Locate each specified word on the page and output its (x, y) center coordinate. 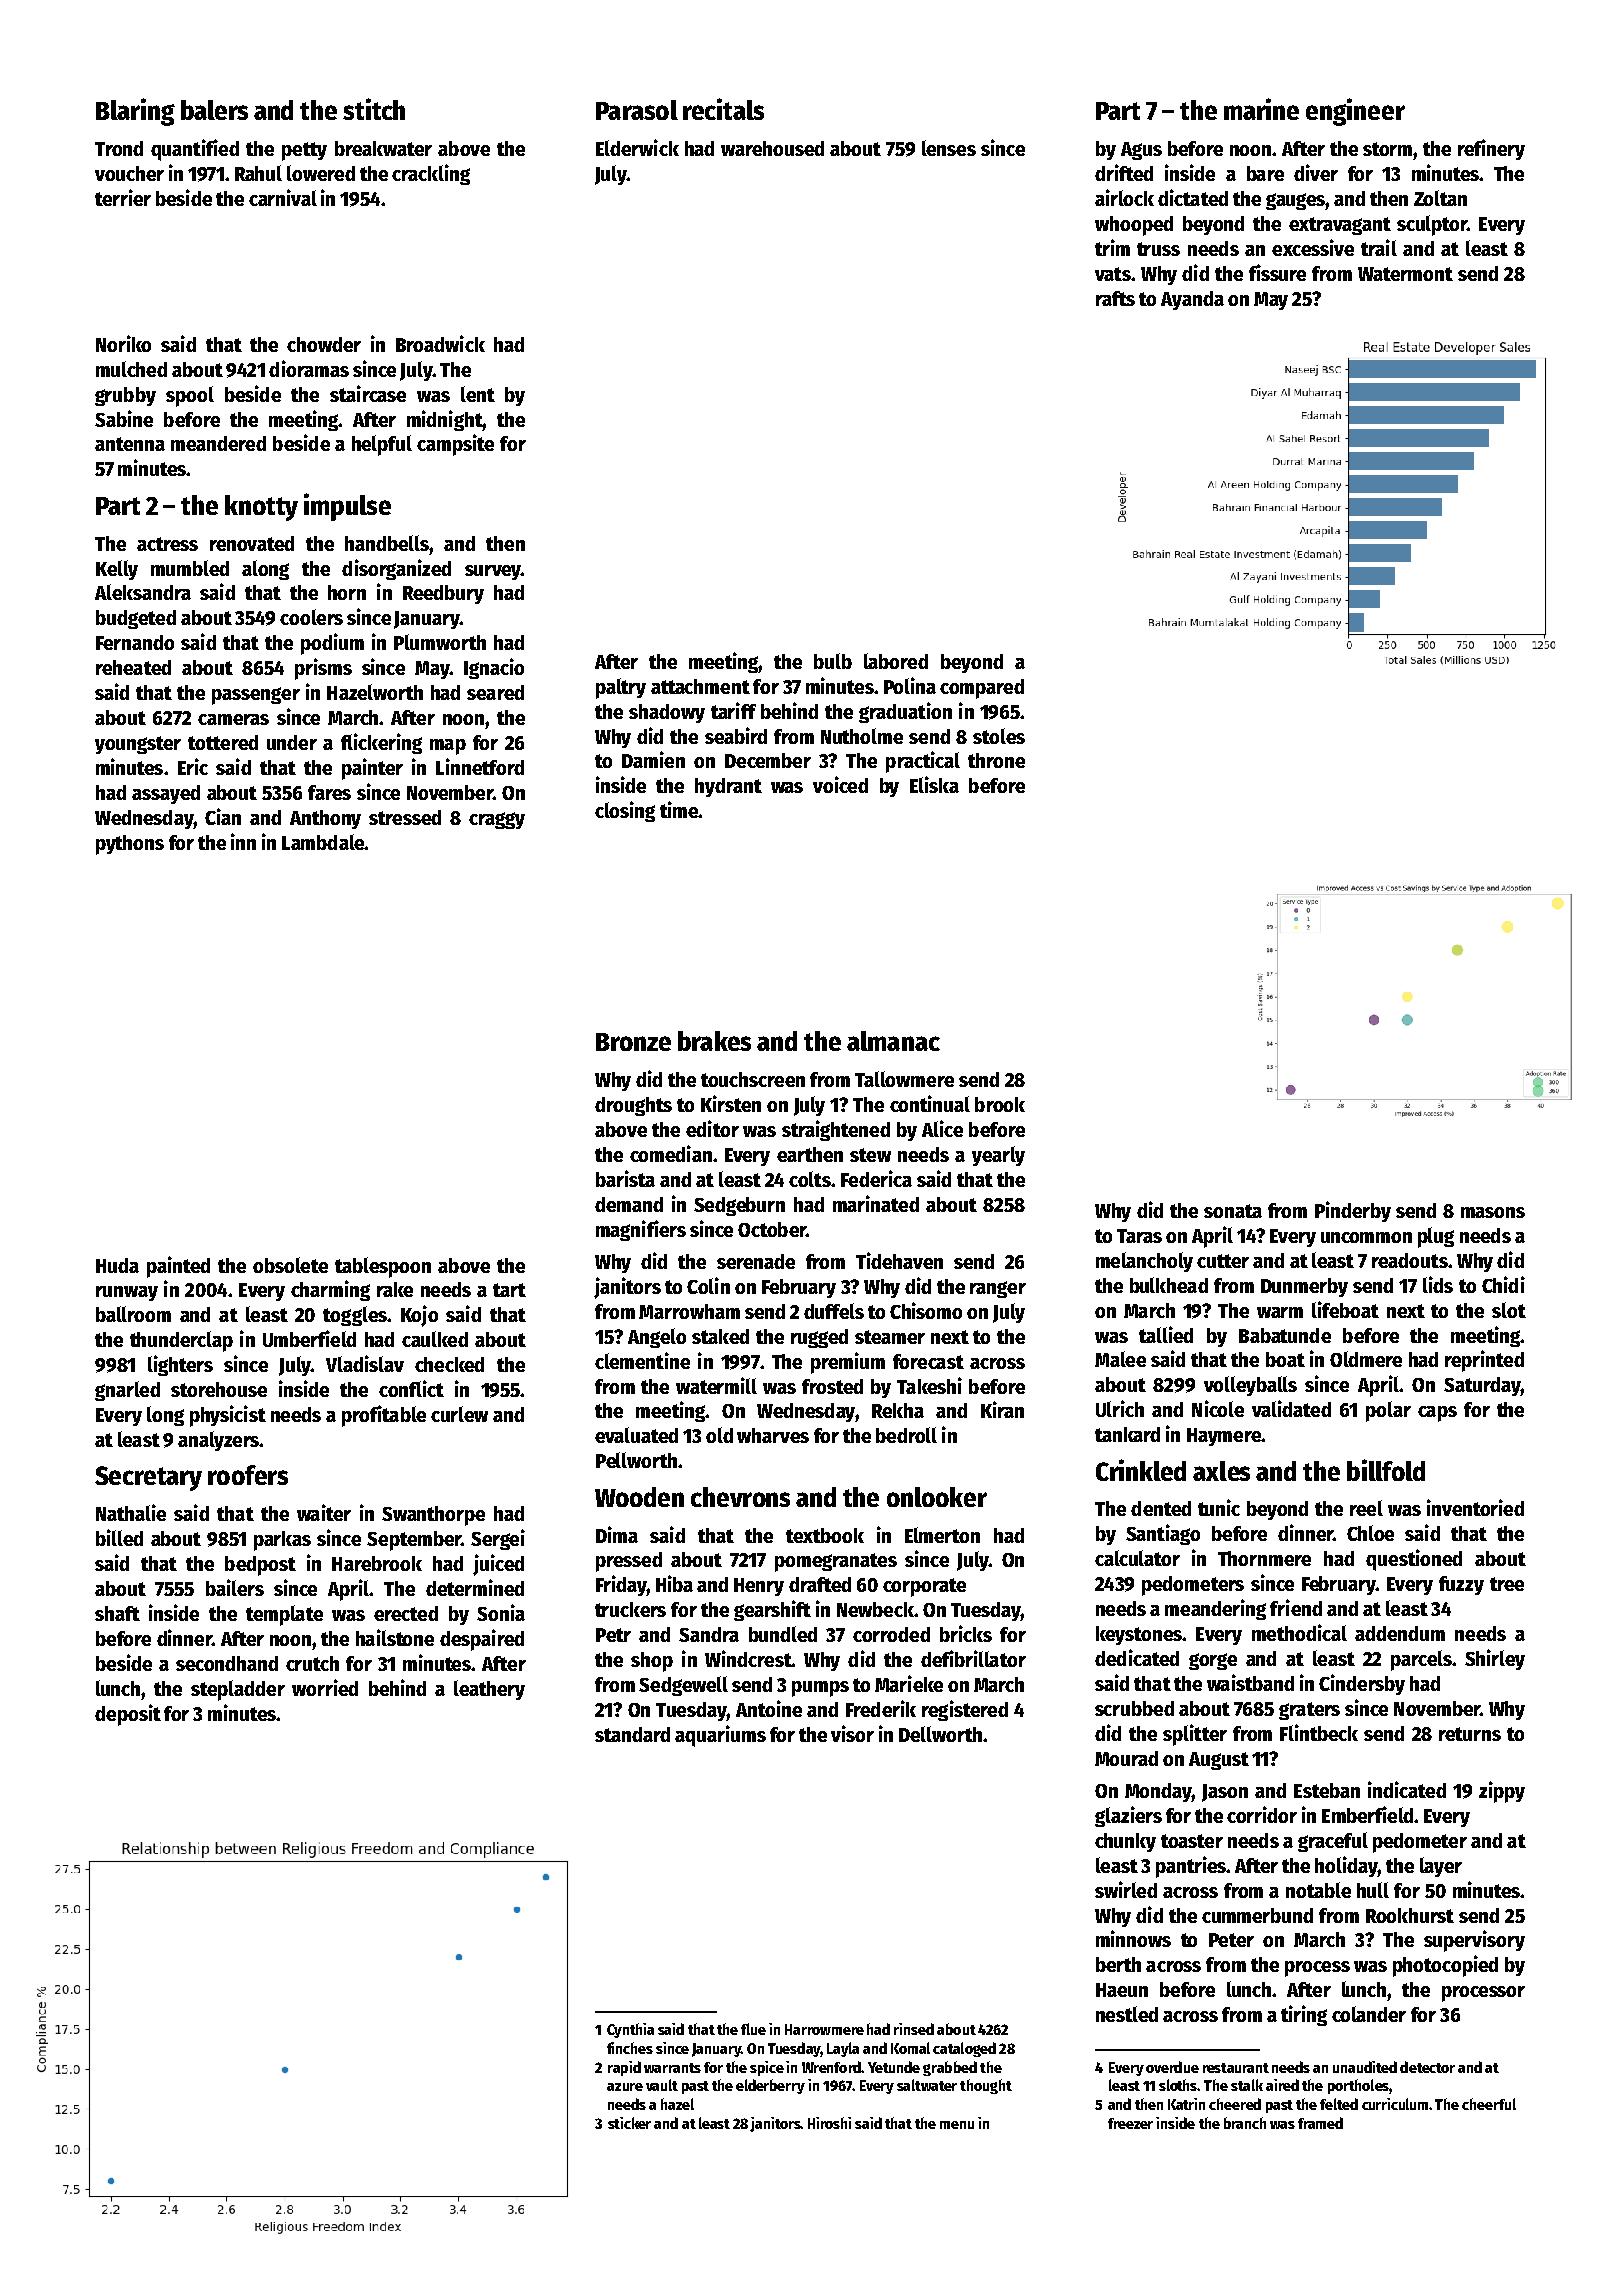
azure (625, 2087)
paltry (621, 688)
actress (167, 544)
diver (1316, 172)
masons (1493, 1212)
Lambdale (323, 842)
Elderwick (637, 147)
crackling (431, 174)
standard (632, 1734)
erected (406, 1613)
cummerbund (1257, 1915)
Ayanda (1192, 300)
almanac (893, 1041)
